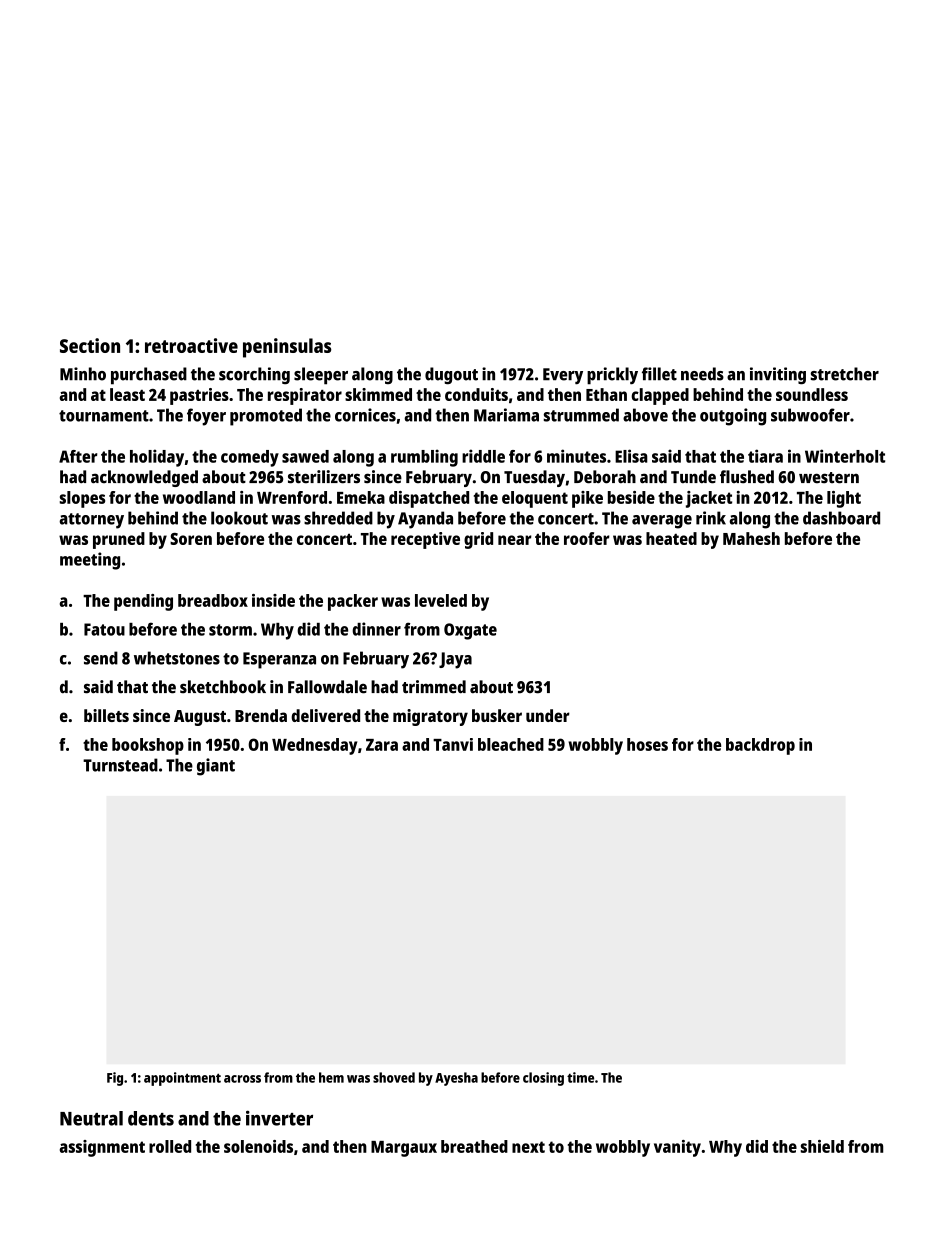 The image size is (952, 1233). Describe the element at coordinates (760, 746) in the screenshot. I see `backdrop` at that location.
